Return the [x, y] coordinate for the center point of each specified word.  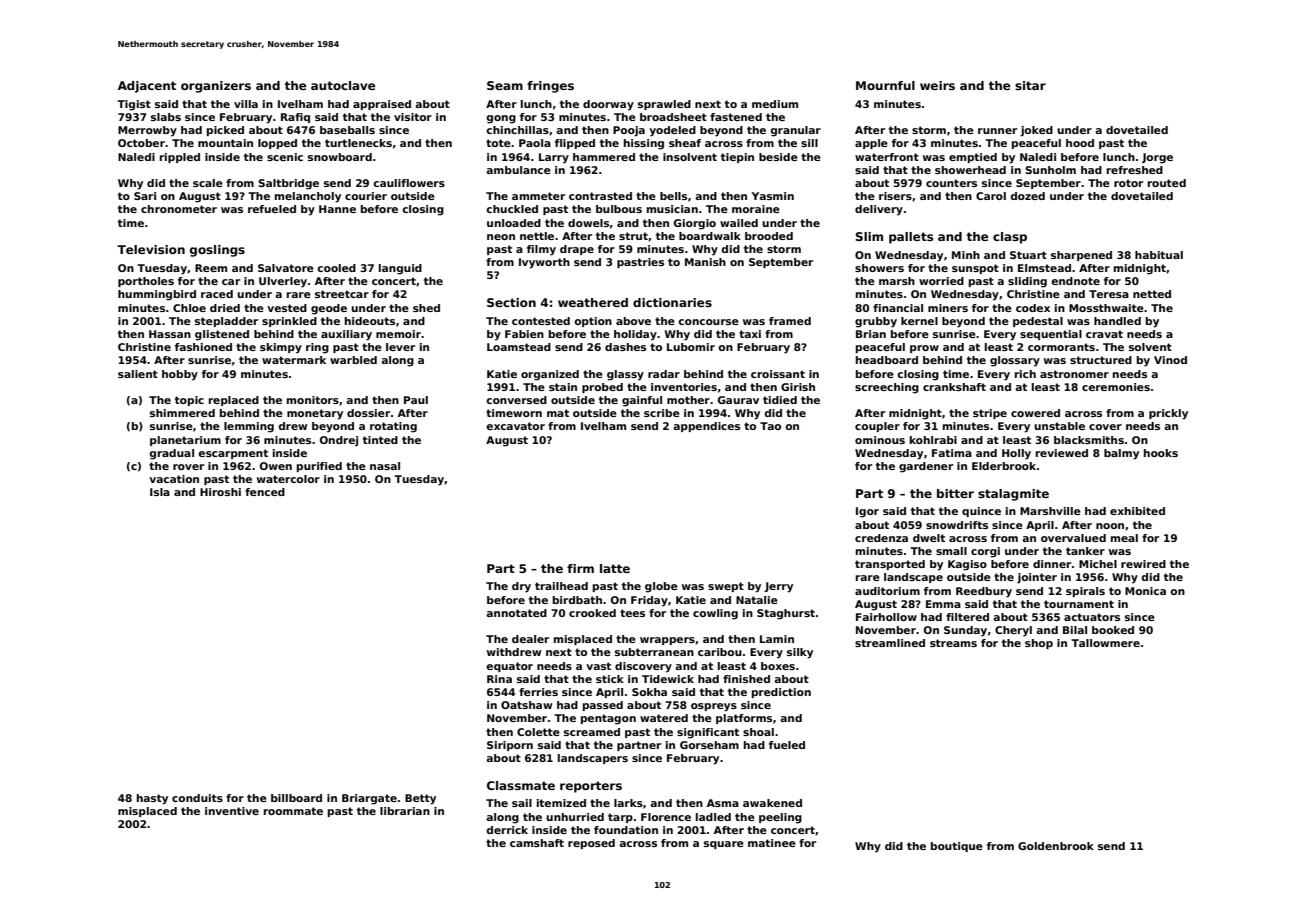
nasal [385, 466]
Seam [505, 85]
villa [246, 104]
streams [953, 643]
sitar [1030, 85]
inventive [232, 811]
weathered [593, 302]
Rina [499, 679]
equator [509, 667]
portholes [146, 282]
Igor [867, 512]
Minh [966, 255]
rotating [393, 427]
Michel [1098, 564]
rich [1025, 374]
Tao [770, 426]
